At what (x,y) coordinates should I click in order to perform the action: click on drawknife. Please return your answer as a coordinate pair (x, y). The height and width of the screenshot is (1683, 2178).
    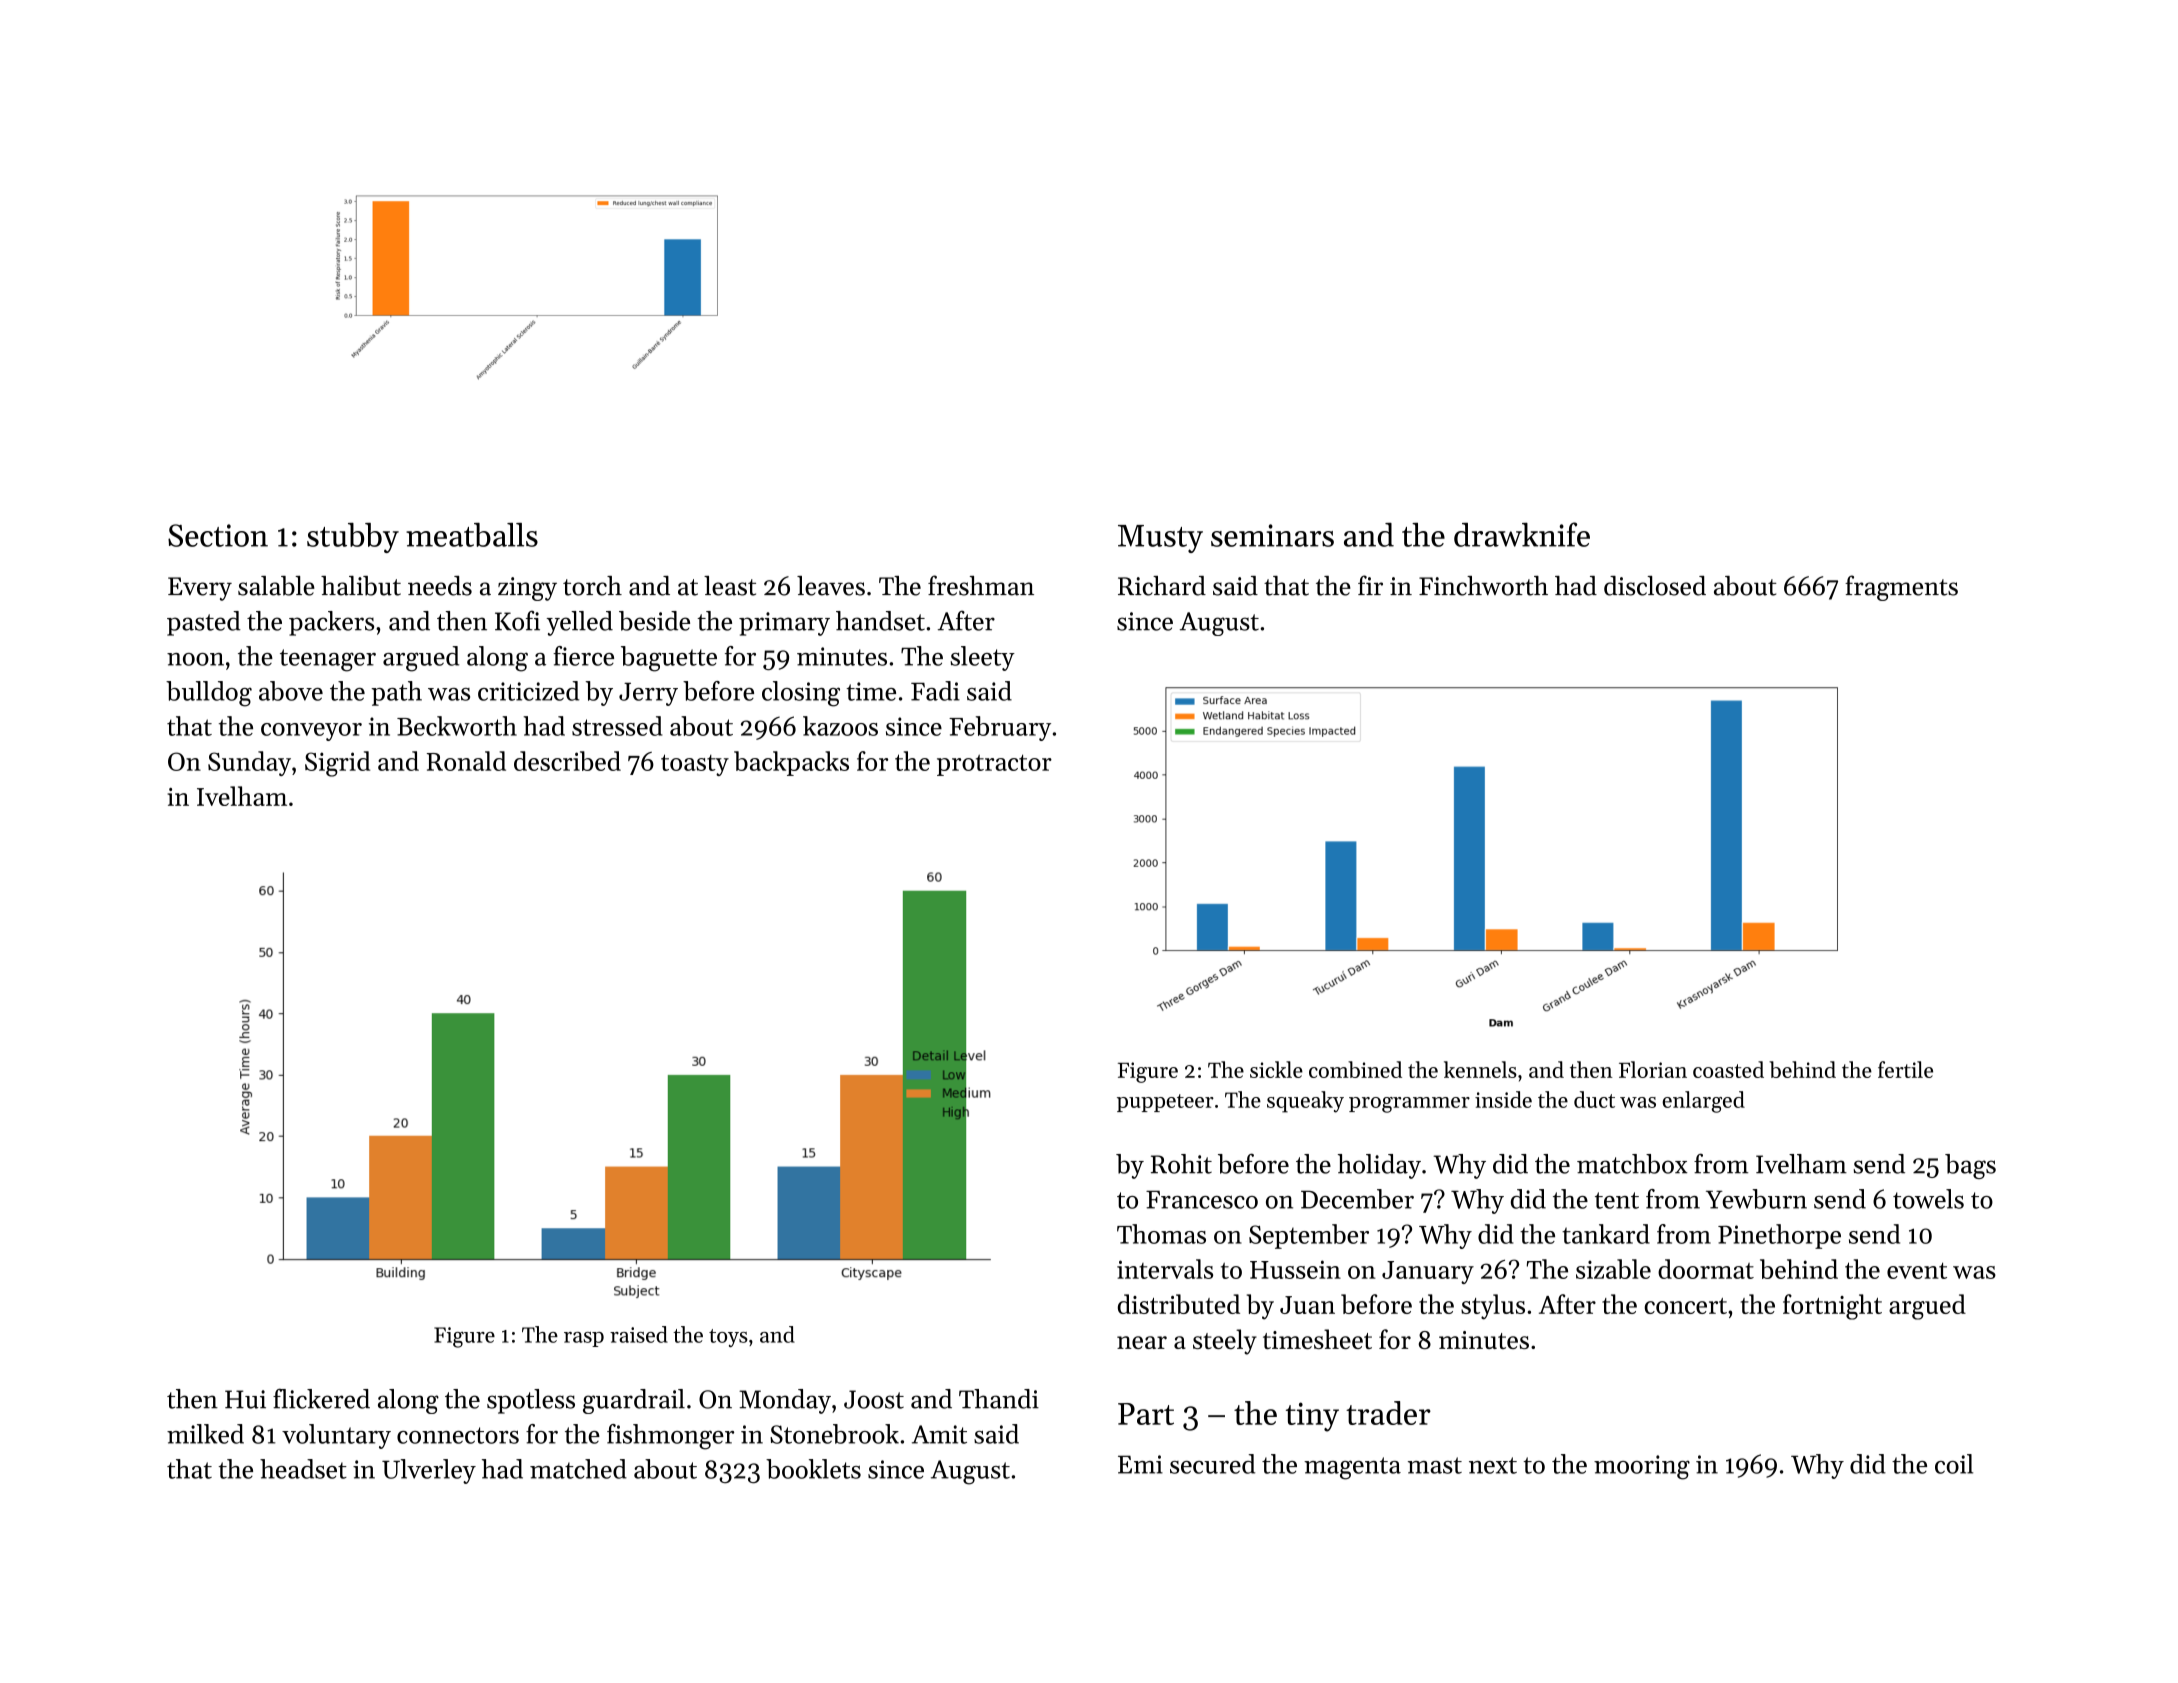
    Looking at the image, I should click on (1522, 534).
